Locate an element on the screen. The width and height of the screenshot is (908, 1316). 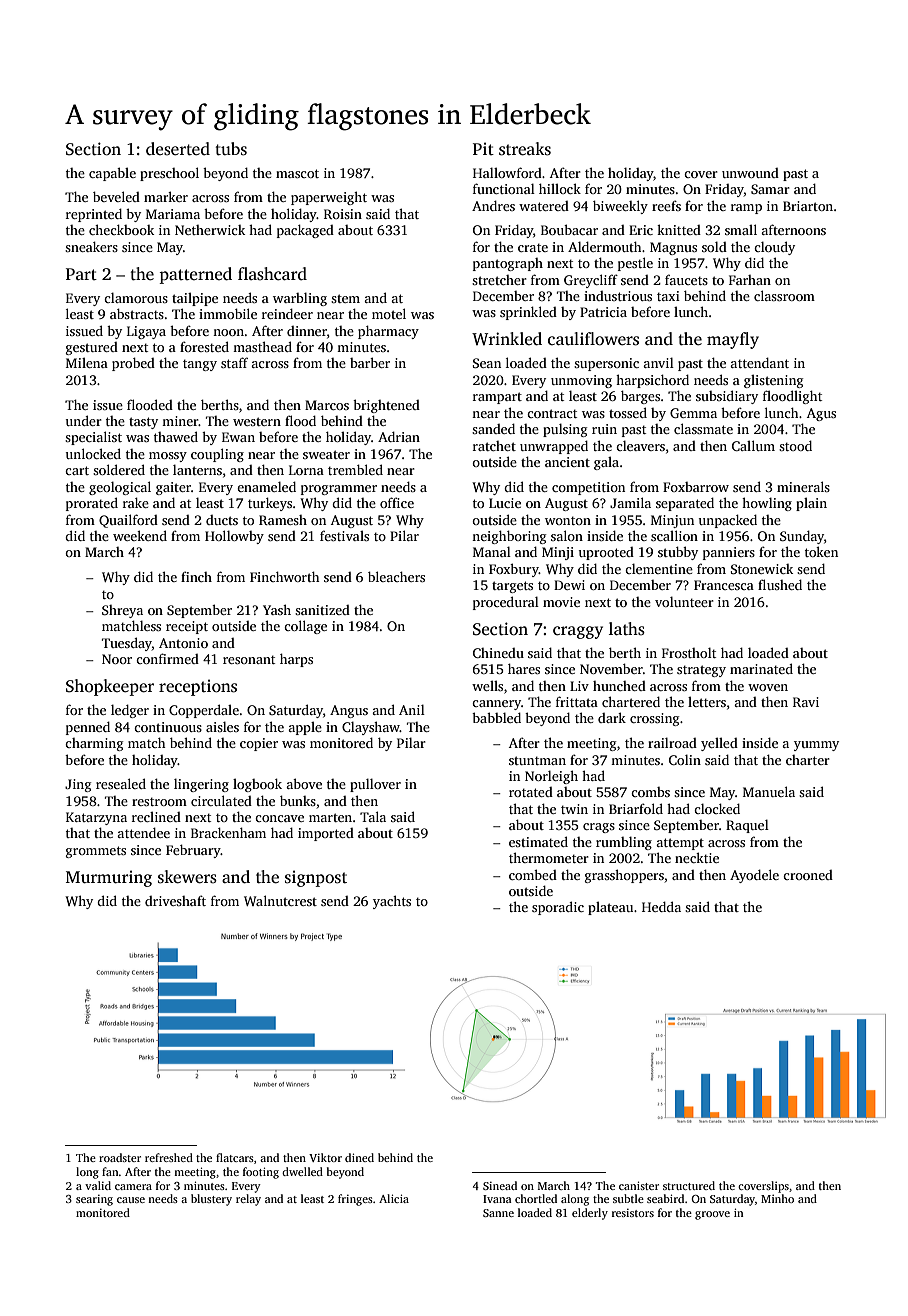
deserted is located at coordinates (178, 149).
